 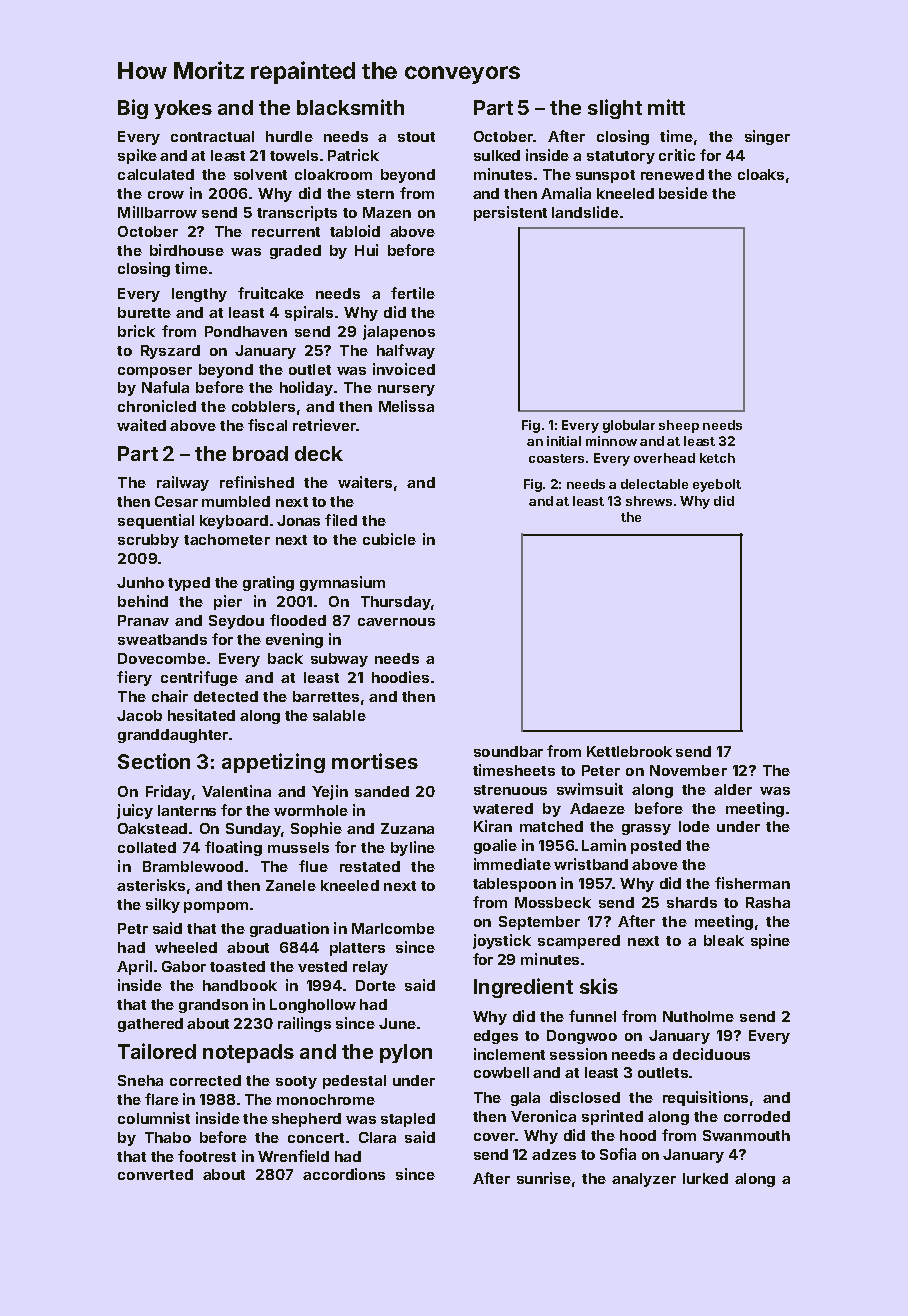 What do you see at coordinates (615, 109) in the screenshot?
I see `slight` at bounding box center [615, 109].
